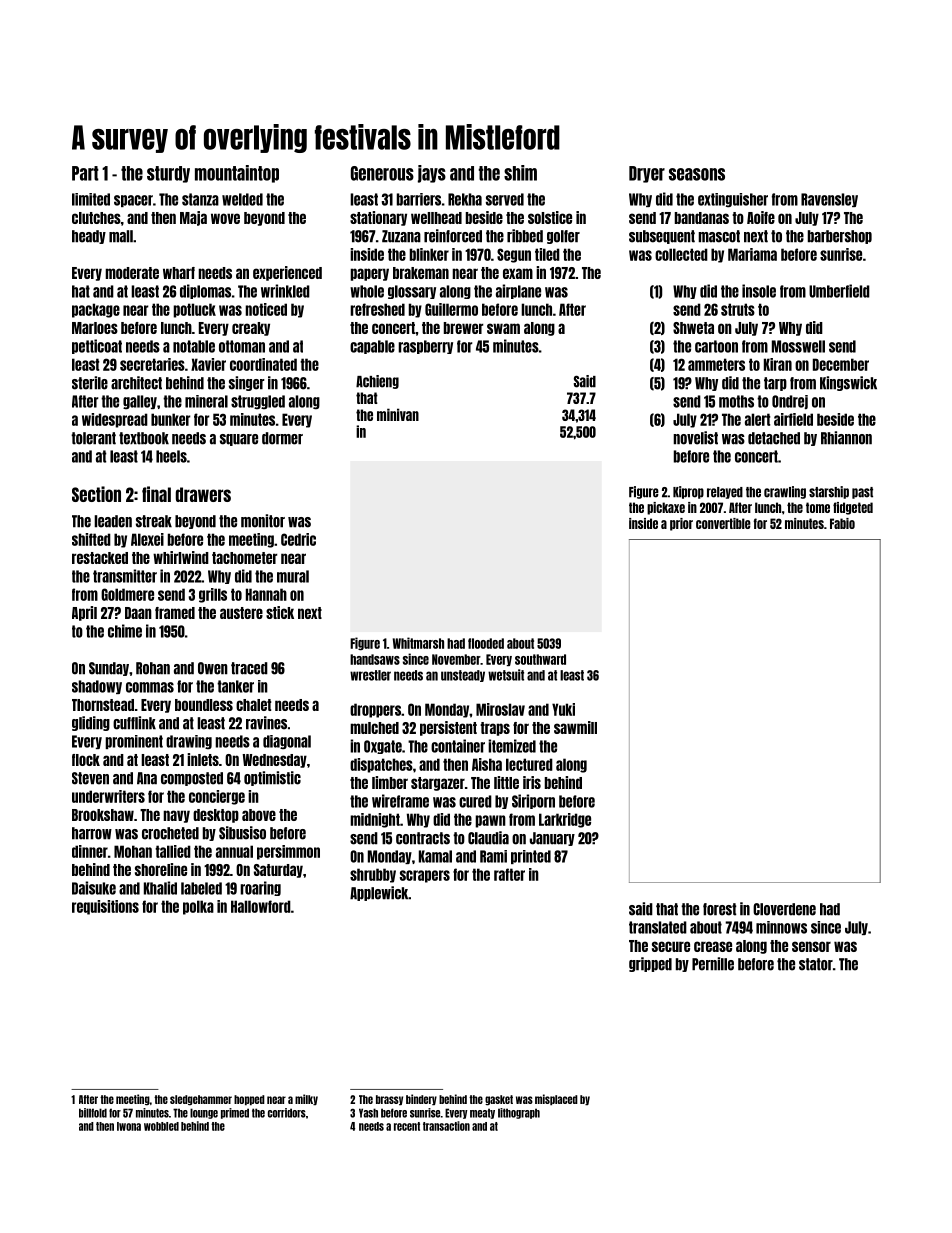 The image size is (952, 1233). I want to click on prior, so click(681, 524).
